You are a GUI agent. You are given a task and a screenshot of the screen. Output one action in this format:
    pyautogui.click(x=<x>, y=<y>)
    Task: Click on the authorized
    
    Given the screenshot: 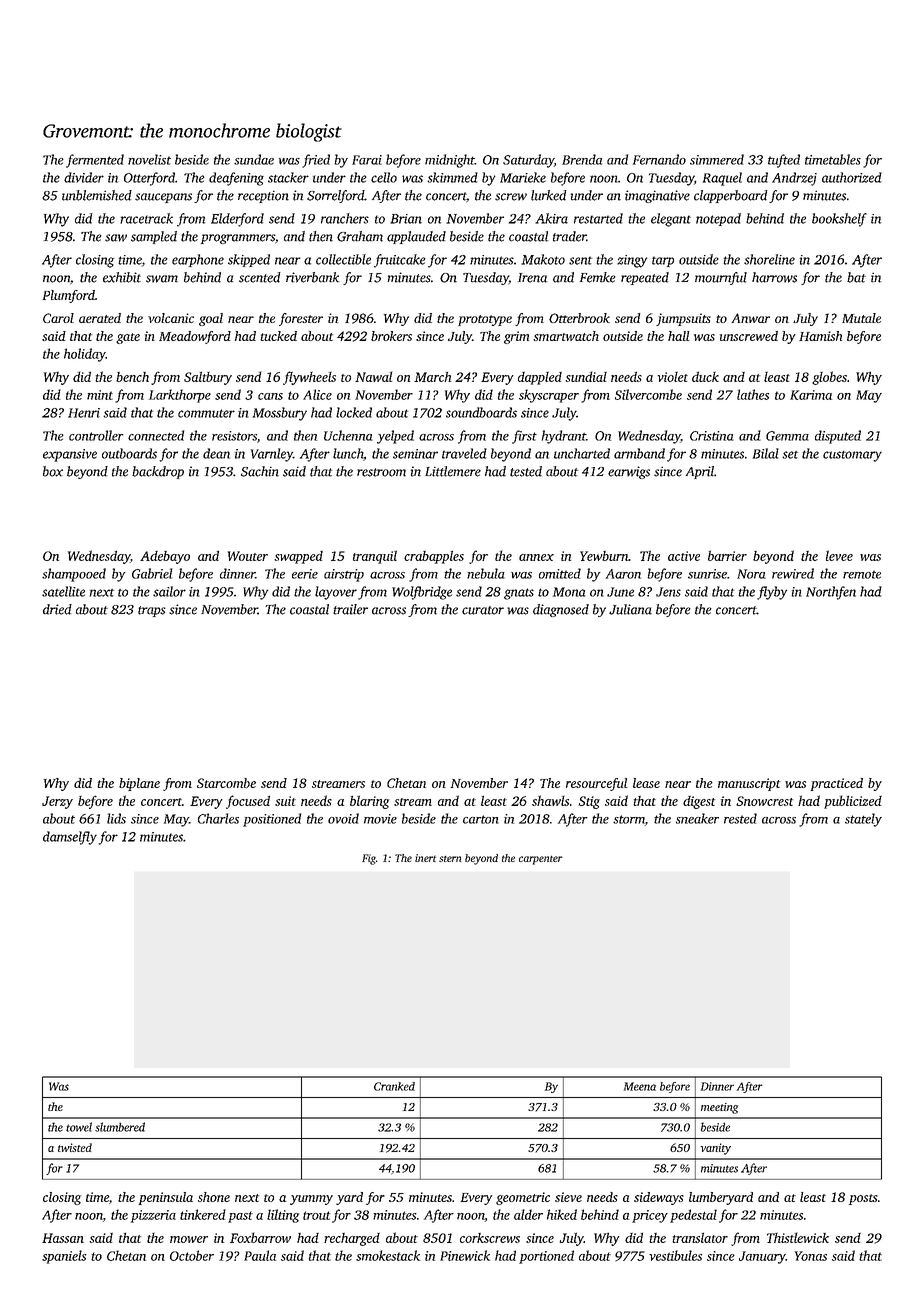 What is the action you would take?
    pyautogui.click(x=852, y=177)
